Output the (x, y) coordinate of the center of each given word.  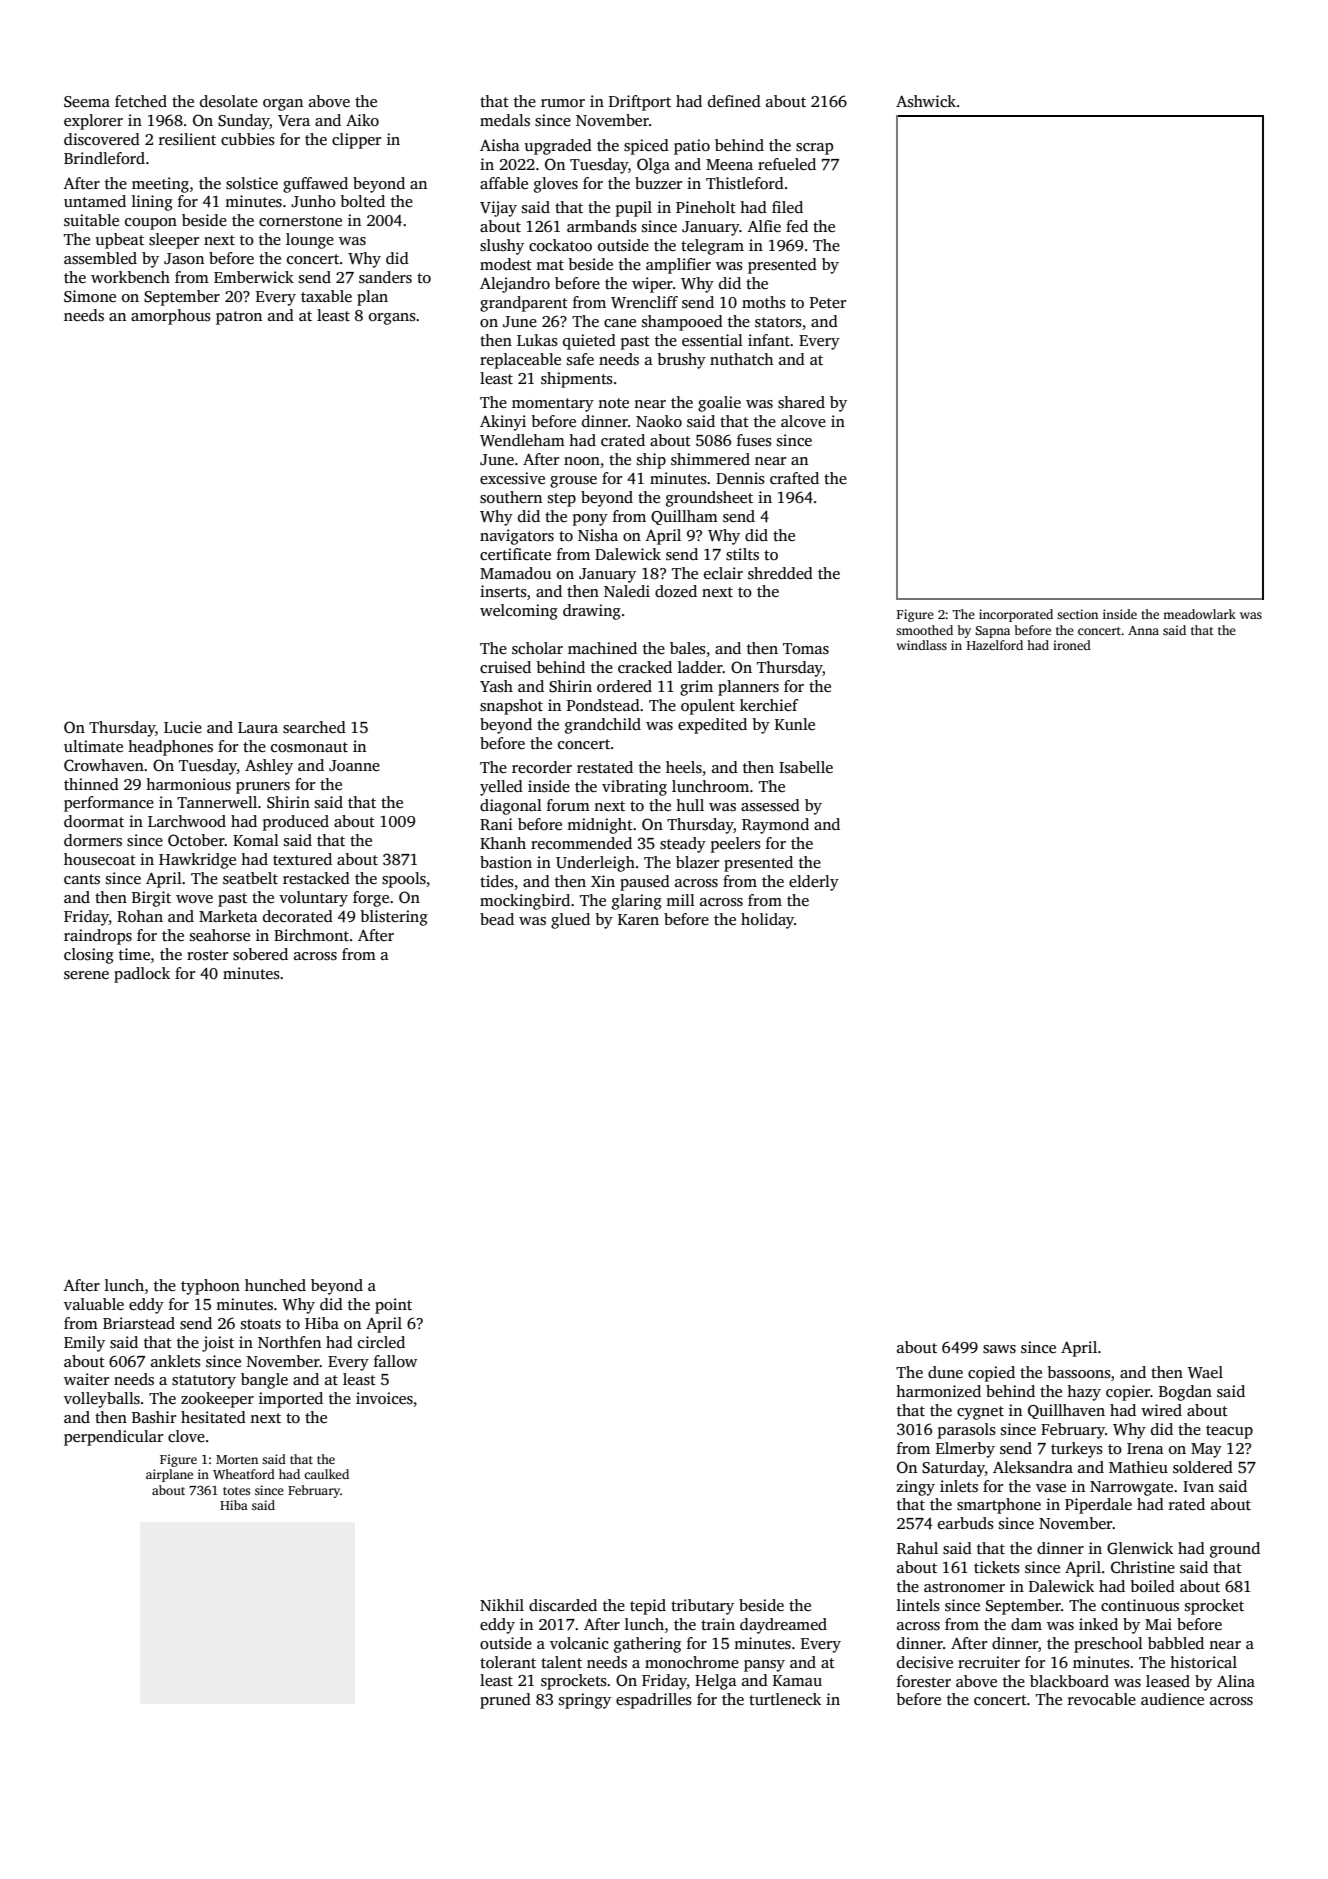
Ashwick (926, 101)
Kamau (797, 1680)
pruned (505, 1701)
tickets (997, 1567)
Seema (87, 102)
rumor (563, 103)
